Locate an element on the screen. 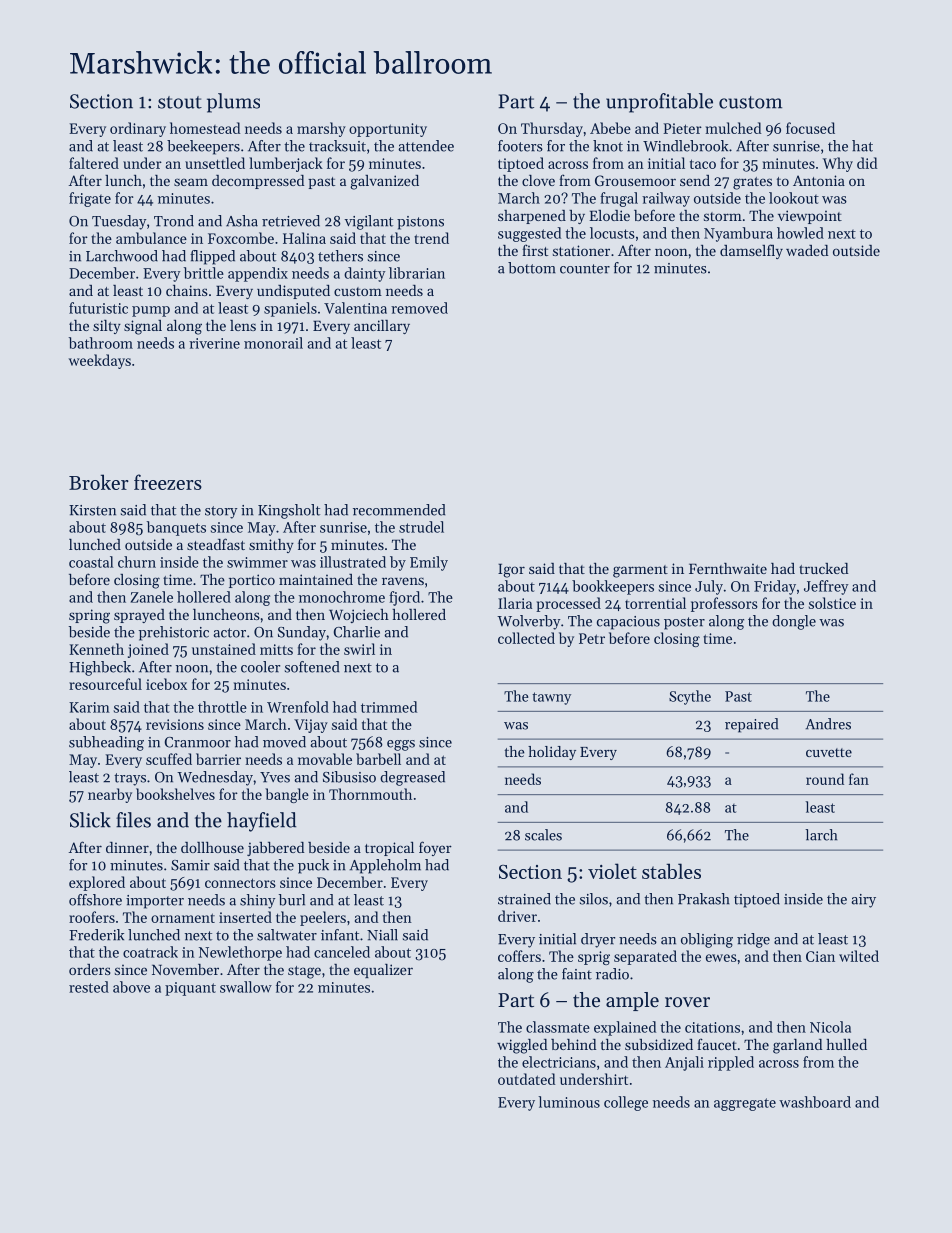 Image resolution: width=952 pixels, height=1233 pixels. counter is located at coordinates (585, 269).
